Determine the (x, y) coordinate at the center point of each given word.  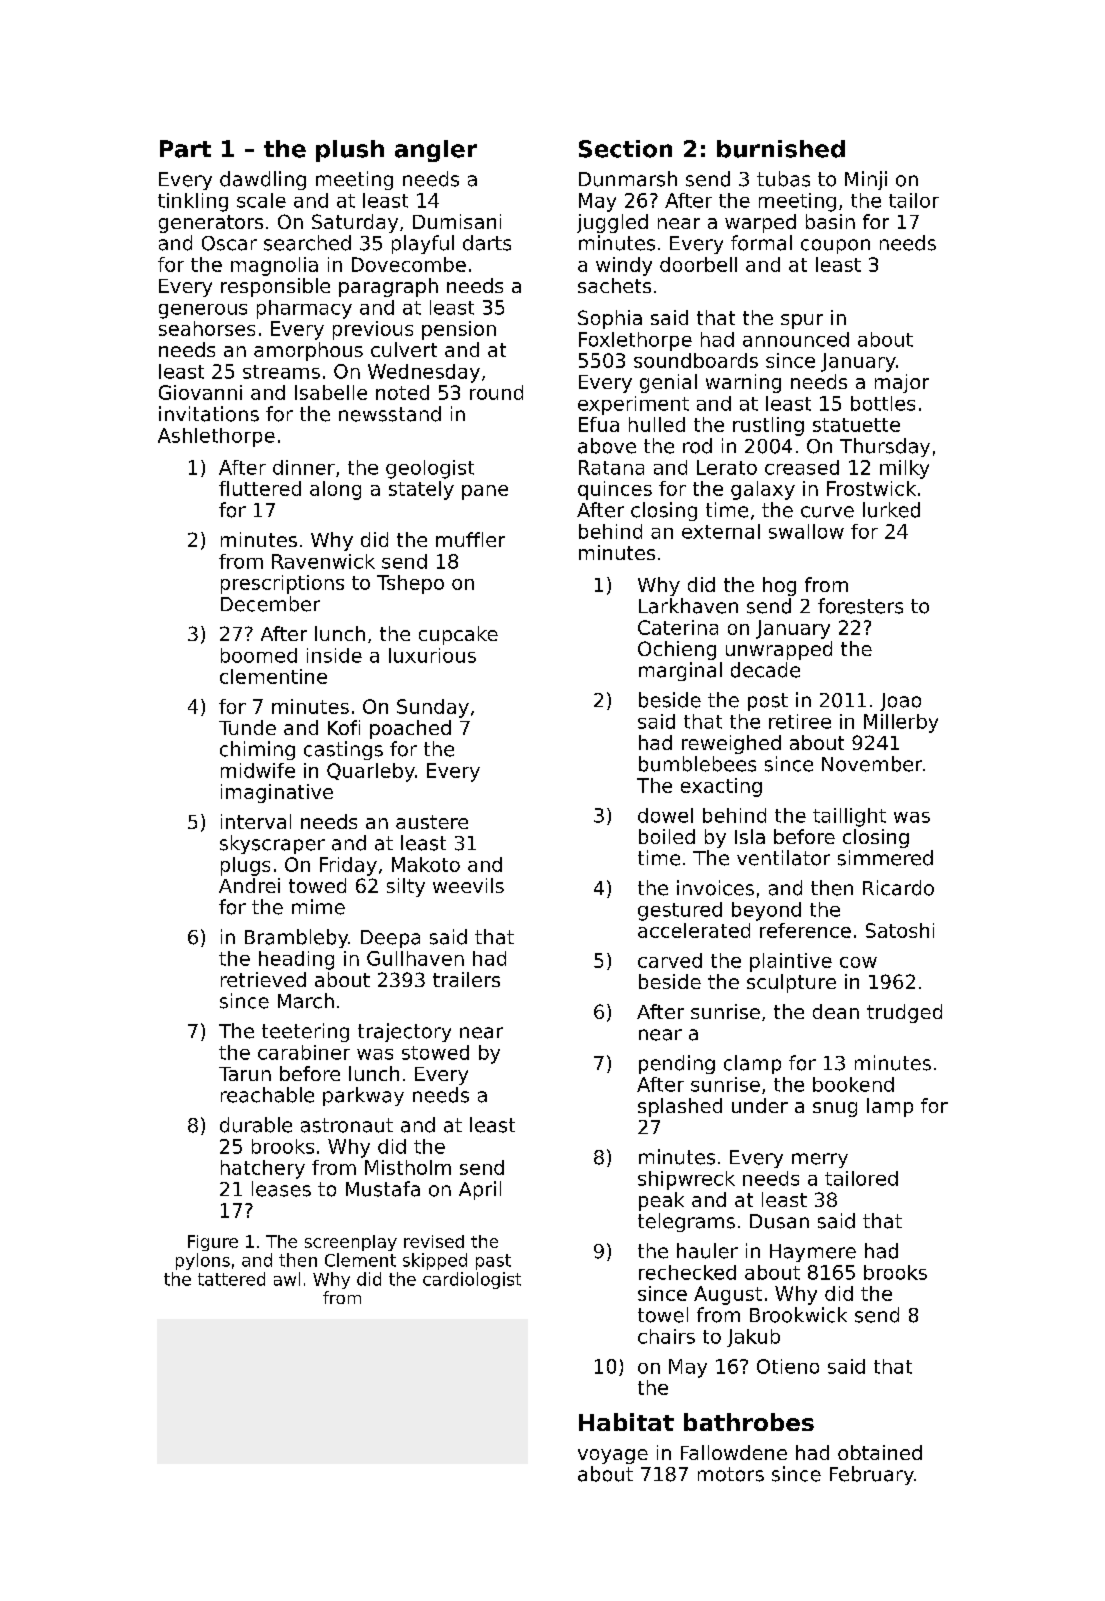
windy (624, 266)
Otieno (788, 1366)
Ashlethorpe (216, 437)
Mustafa (383, 1189)
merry (820, 1160)
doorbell (698, 264)
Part (185, 149)
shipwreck (686, 1180)
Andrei (249, 885)
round (496, 392)
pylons (203, 1261)
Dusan (779, 1221)
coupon (835, 246)
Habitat (626, 1422)
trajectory (404, 1032)
